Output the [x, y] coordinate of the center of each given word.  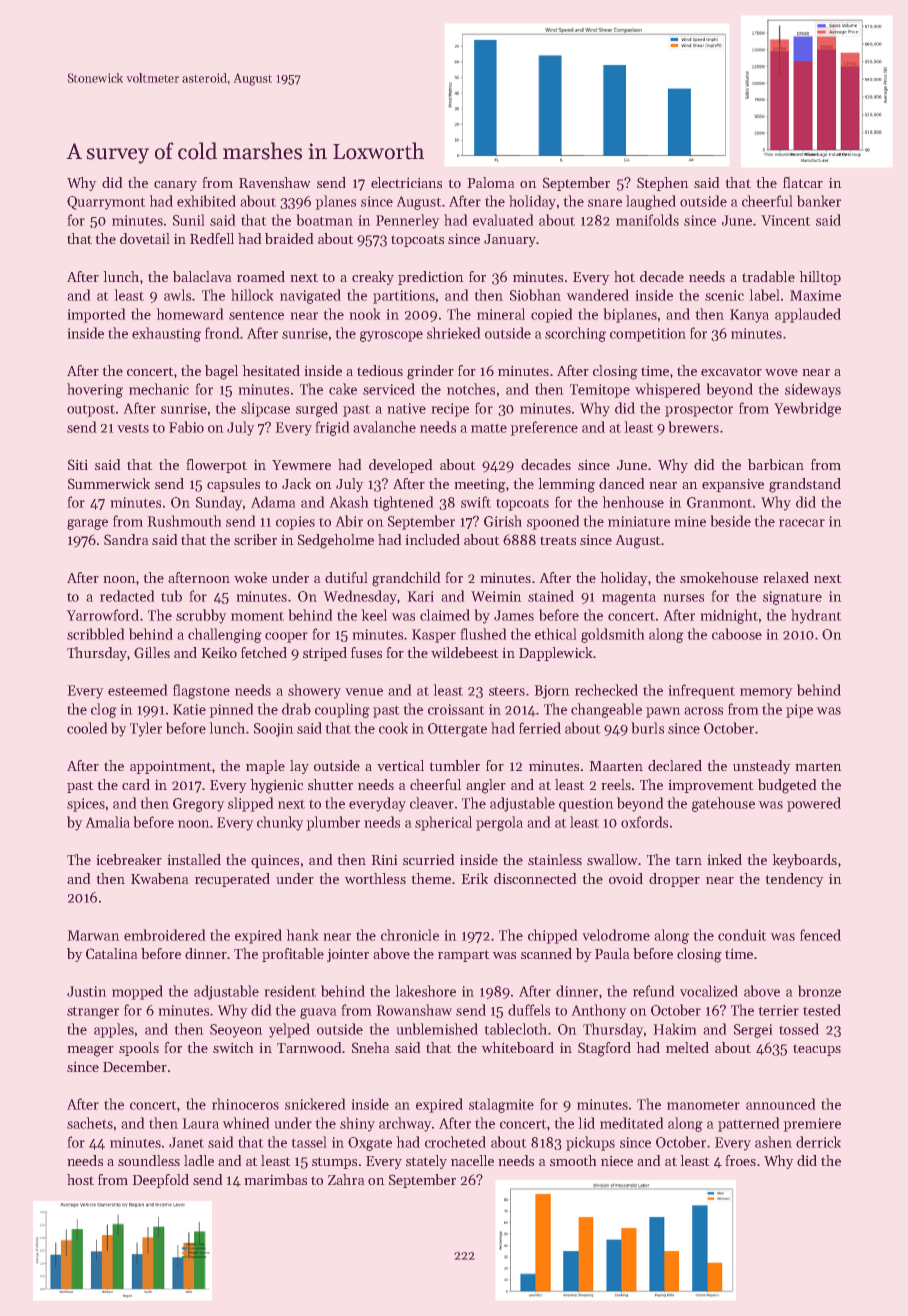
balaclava [202, 276]
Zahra [346, 1179]
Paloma [491, 182]
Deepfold [161, 1181]
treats [558, 540]
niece [617, 1161]
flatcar [803, 182]
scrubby [201, 616]
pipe [799, 711]
